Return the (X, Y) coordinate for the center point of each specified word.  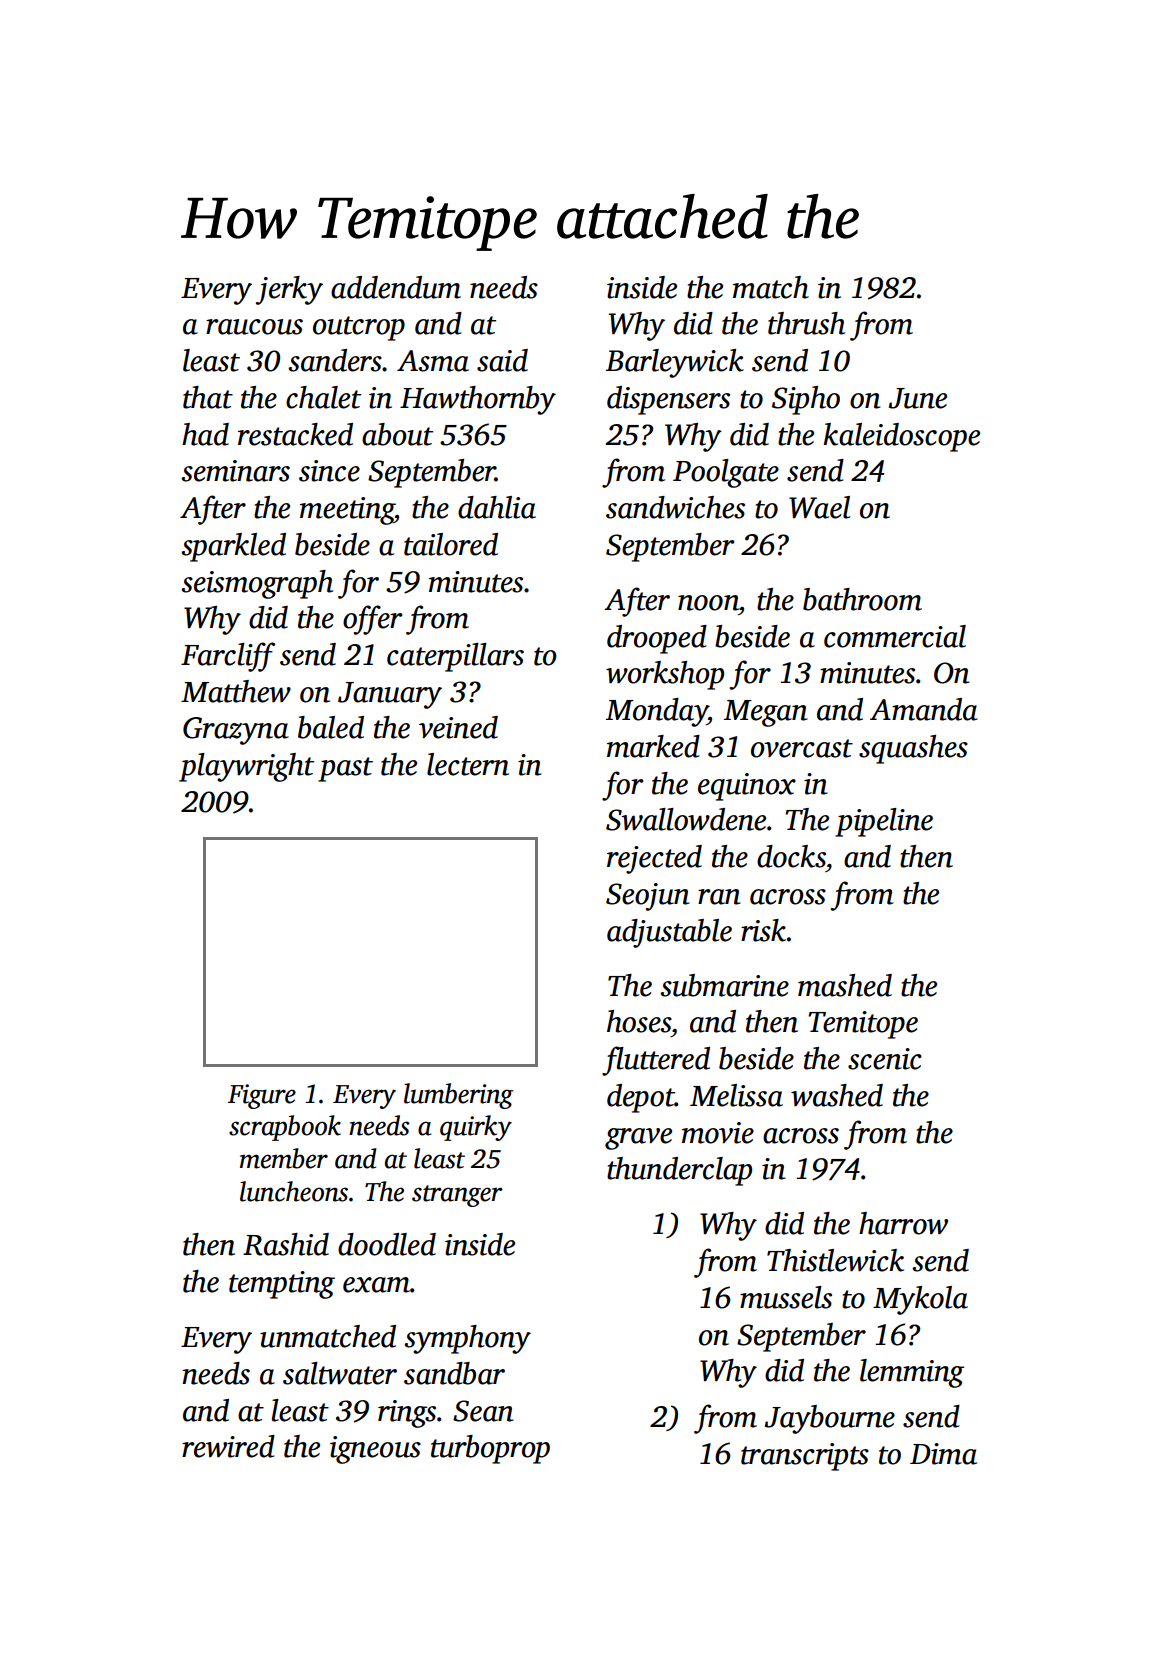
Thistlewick (835, 1260)
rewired (228, 1446)
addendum (396, 287)
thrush (806, 323)
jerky (289, 290)
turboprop (490, 1449)
